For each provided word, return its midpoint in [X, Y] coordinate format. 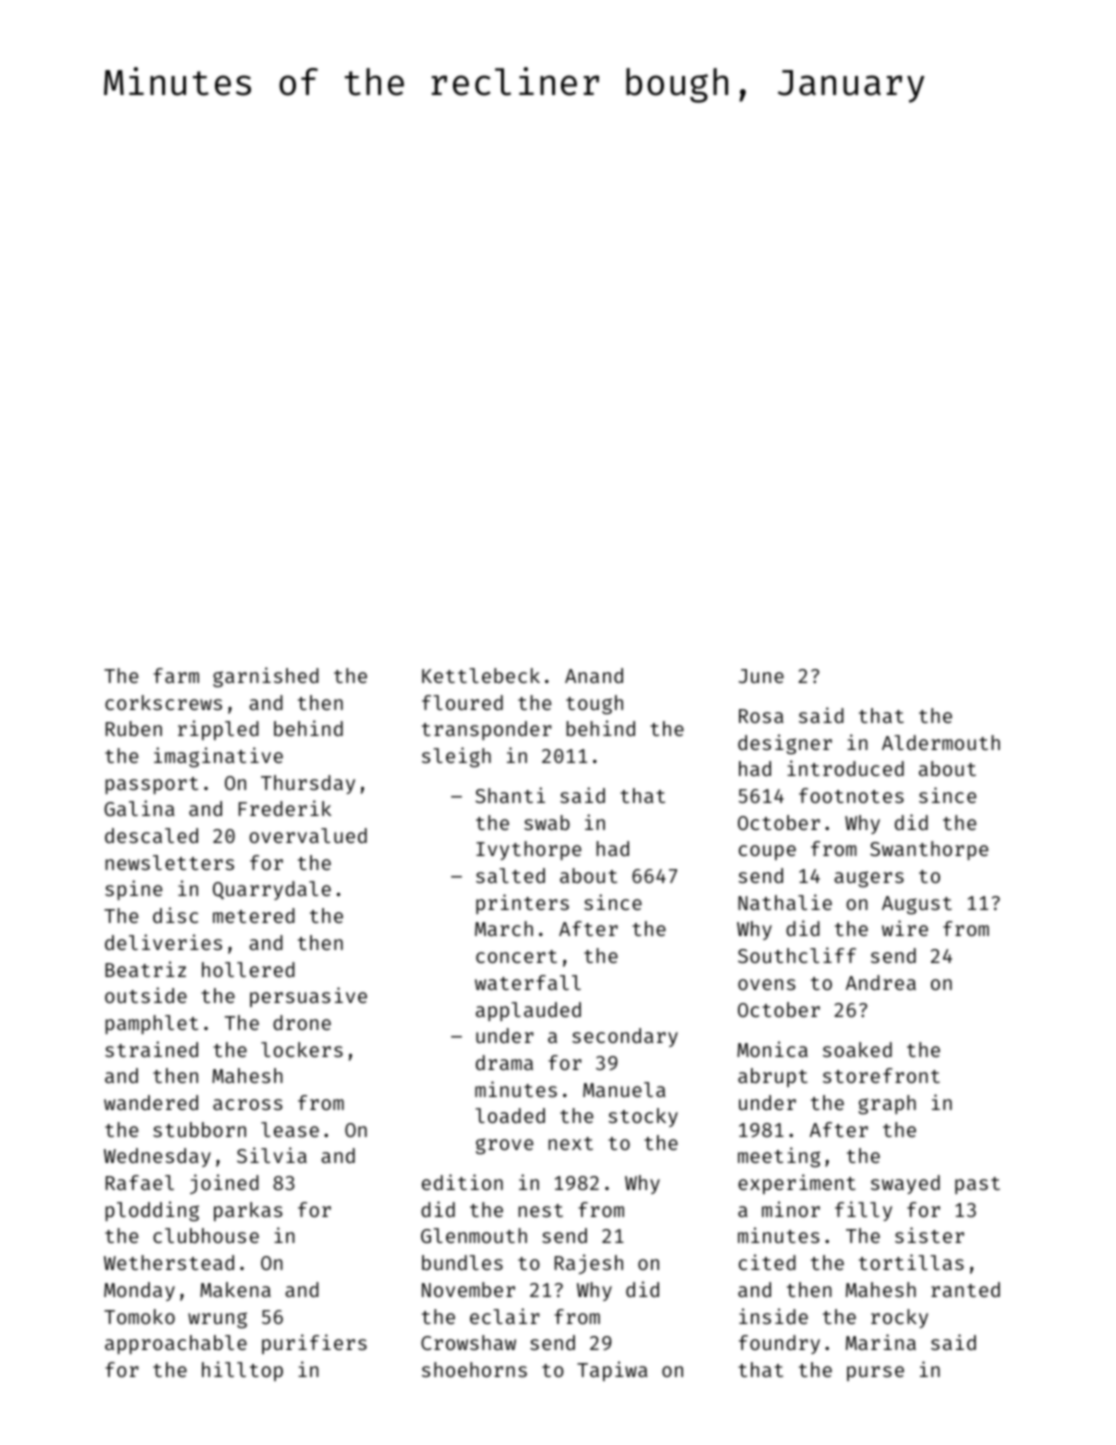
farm [176, 675]
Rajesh [589, 1264]
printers [522, 904]
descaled [151, 835]
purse [875, 1373]
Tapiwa [612, 1371]
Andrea [881, 982]
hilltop [242, 1371]
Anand [594, 675]
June [761, 676]
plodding [152, 1211]
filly [863, 1211]
